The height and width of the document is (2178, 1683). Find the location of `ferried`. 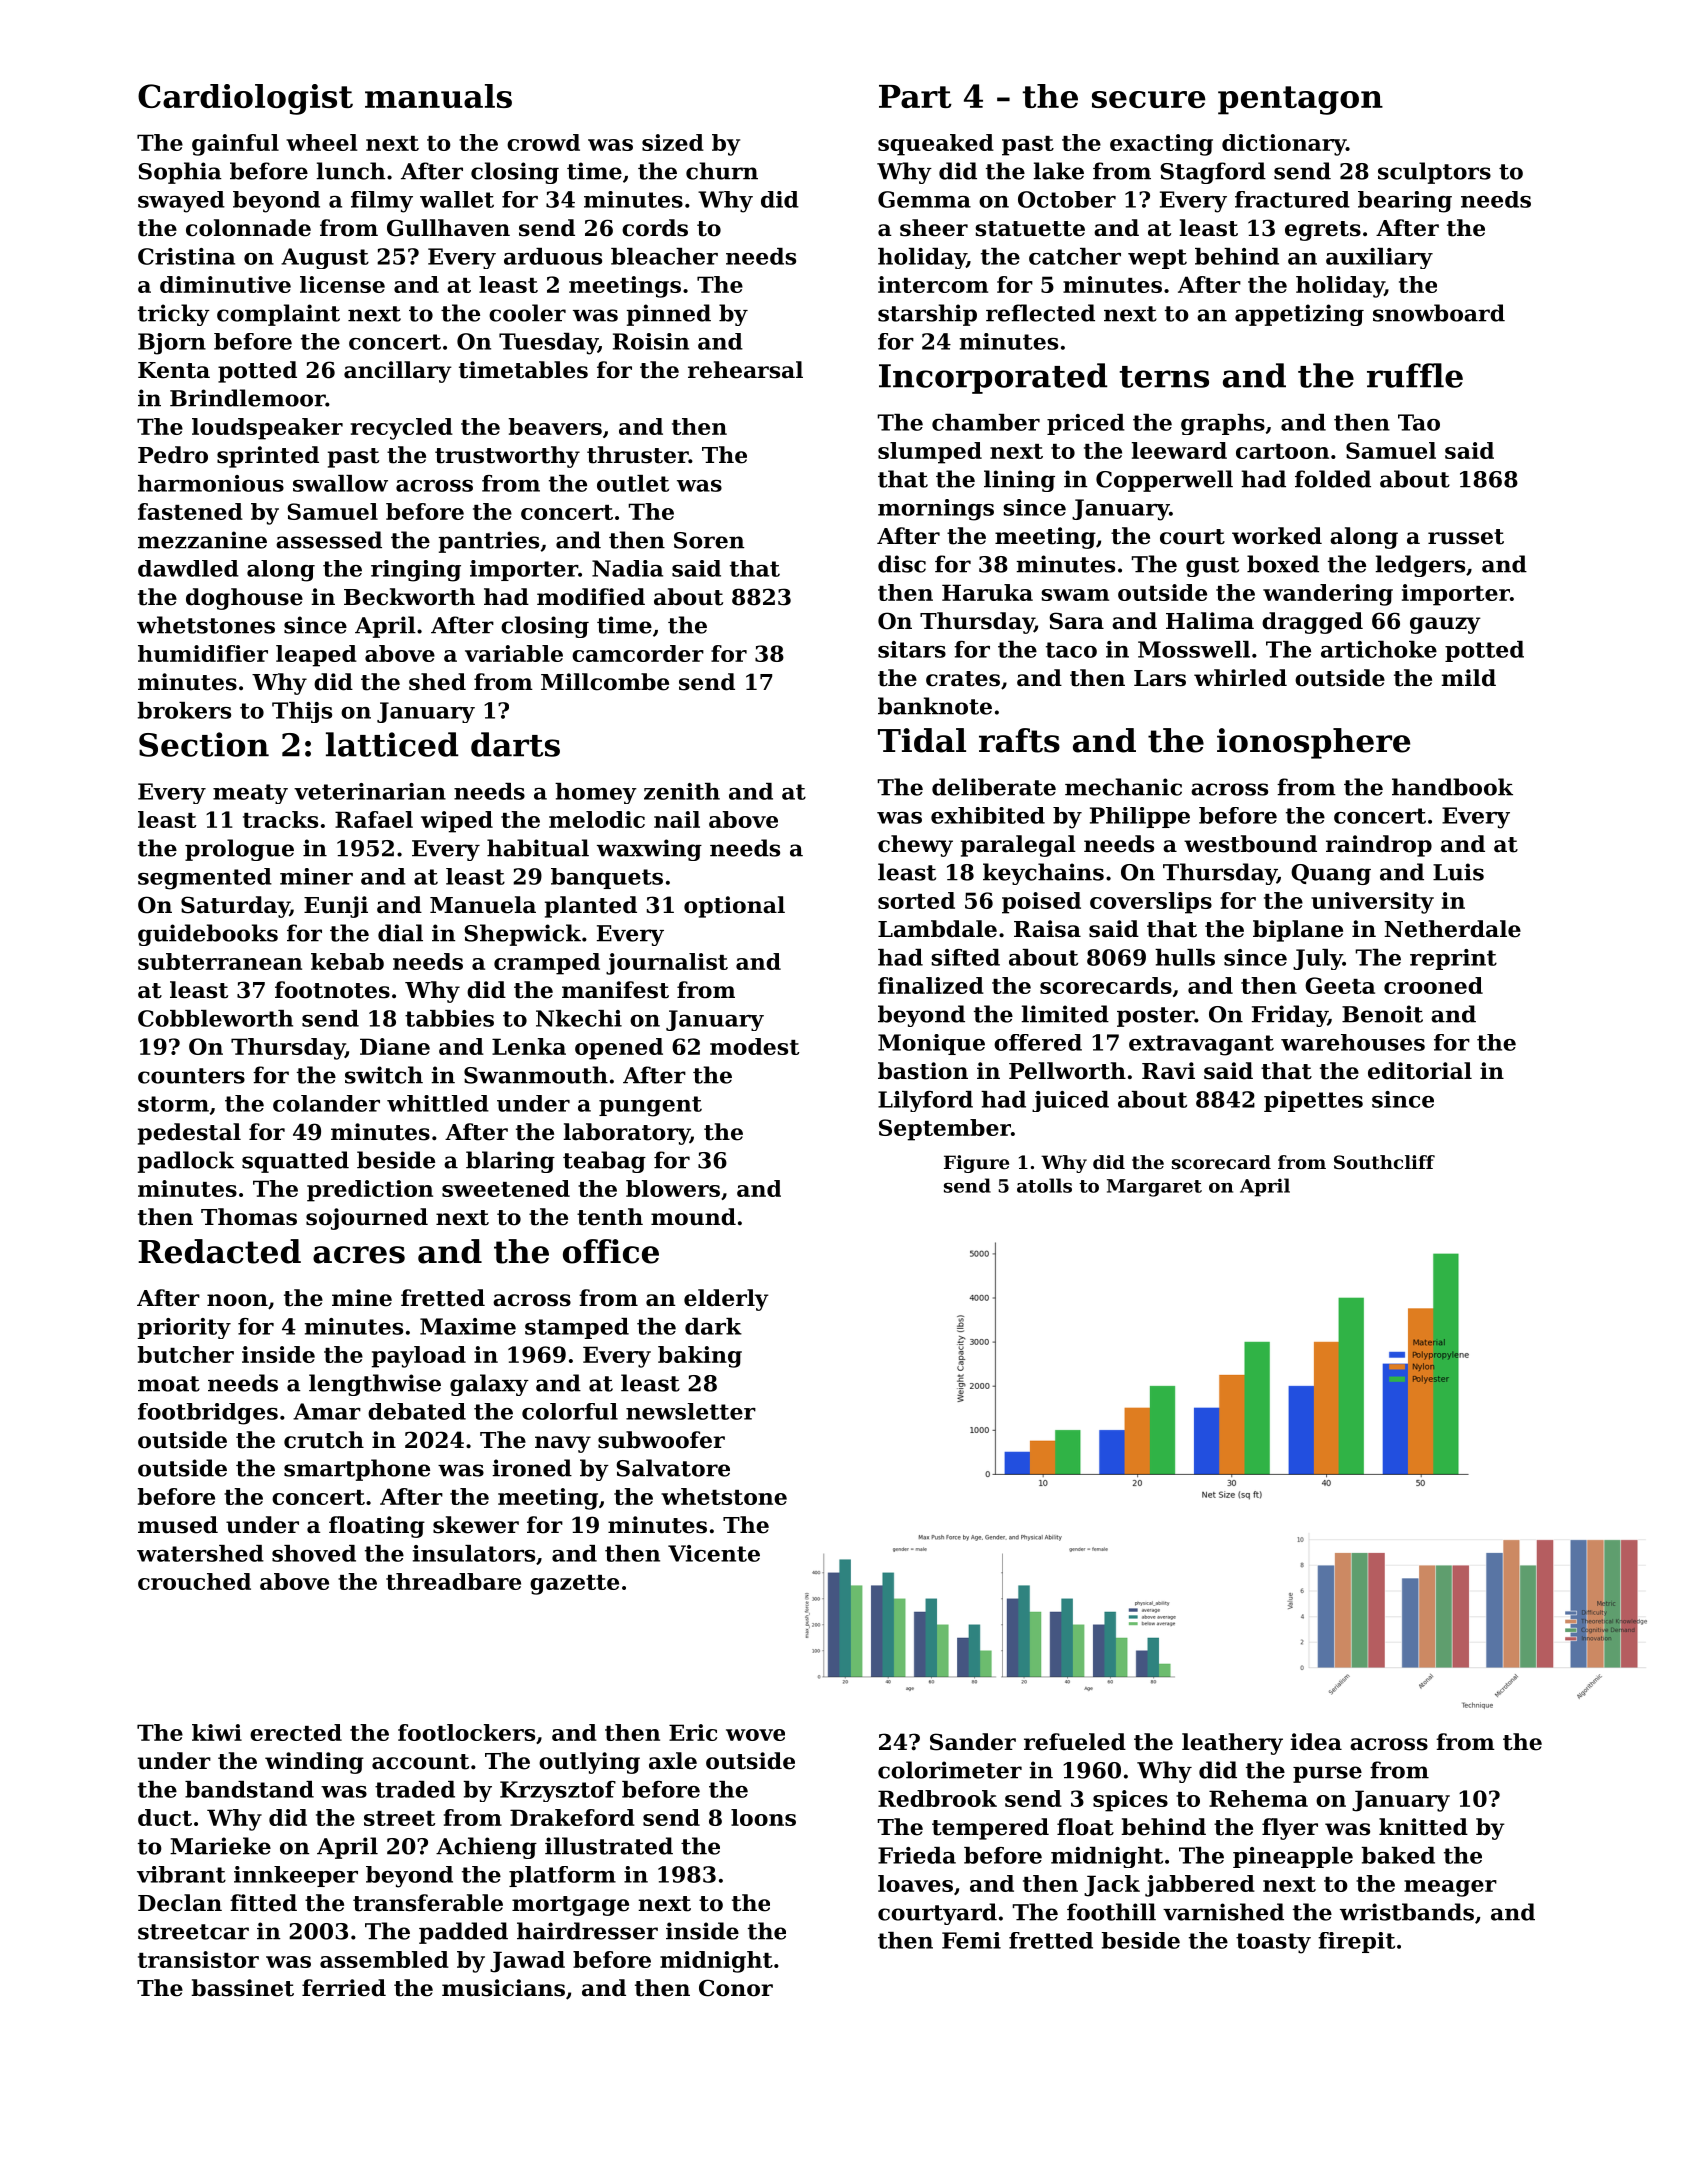

ferried is located at coordinates (344, 1988).
